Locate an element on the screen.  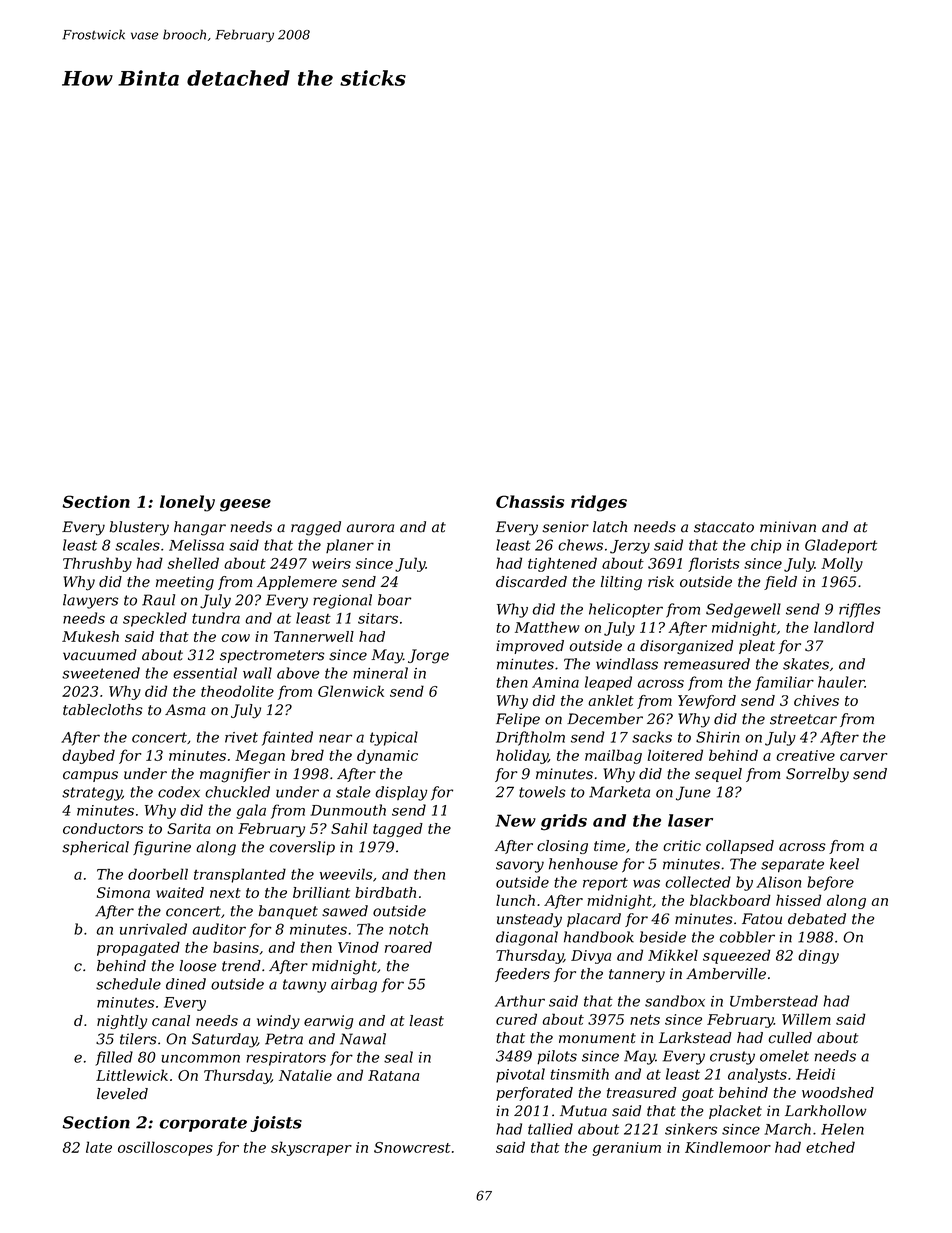
mineral is located at coordinates (380, 673).
